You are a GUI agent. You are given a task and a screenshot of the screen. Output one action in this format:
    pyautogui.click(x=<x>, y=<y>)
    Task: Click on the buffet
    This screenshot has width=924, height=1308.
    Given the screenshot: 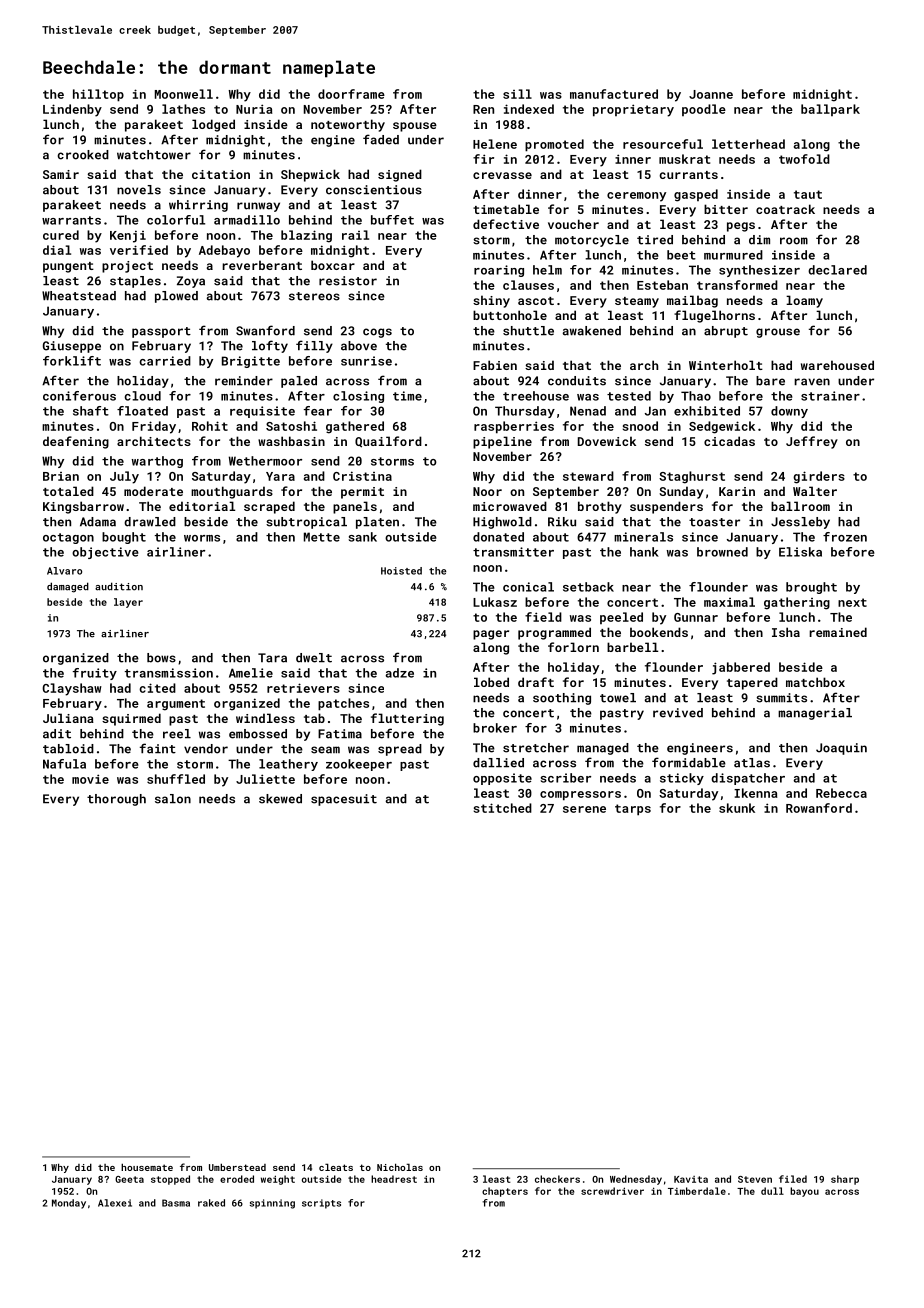 What is the action you would take?
    pyautogui.click(x=392, y=220)
